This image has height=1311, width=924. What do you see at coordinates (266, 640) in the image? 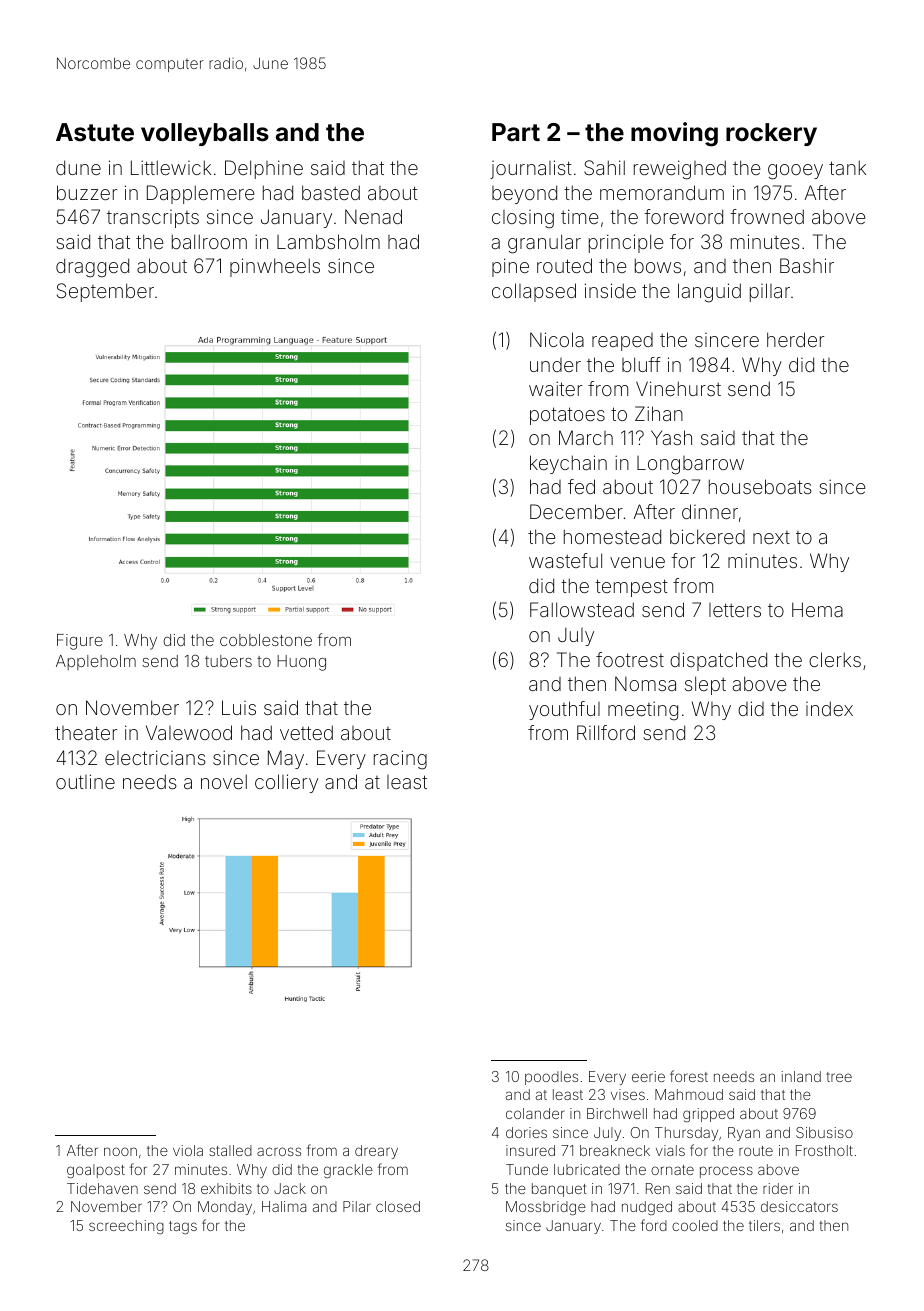
I see `cobblestone` at bounding box center [266, 640].
